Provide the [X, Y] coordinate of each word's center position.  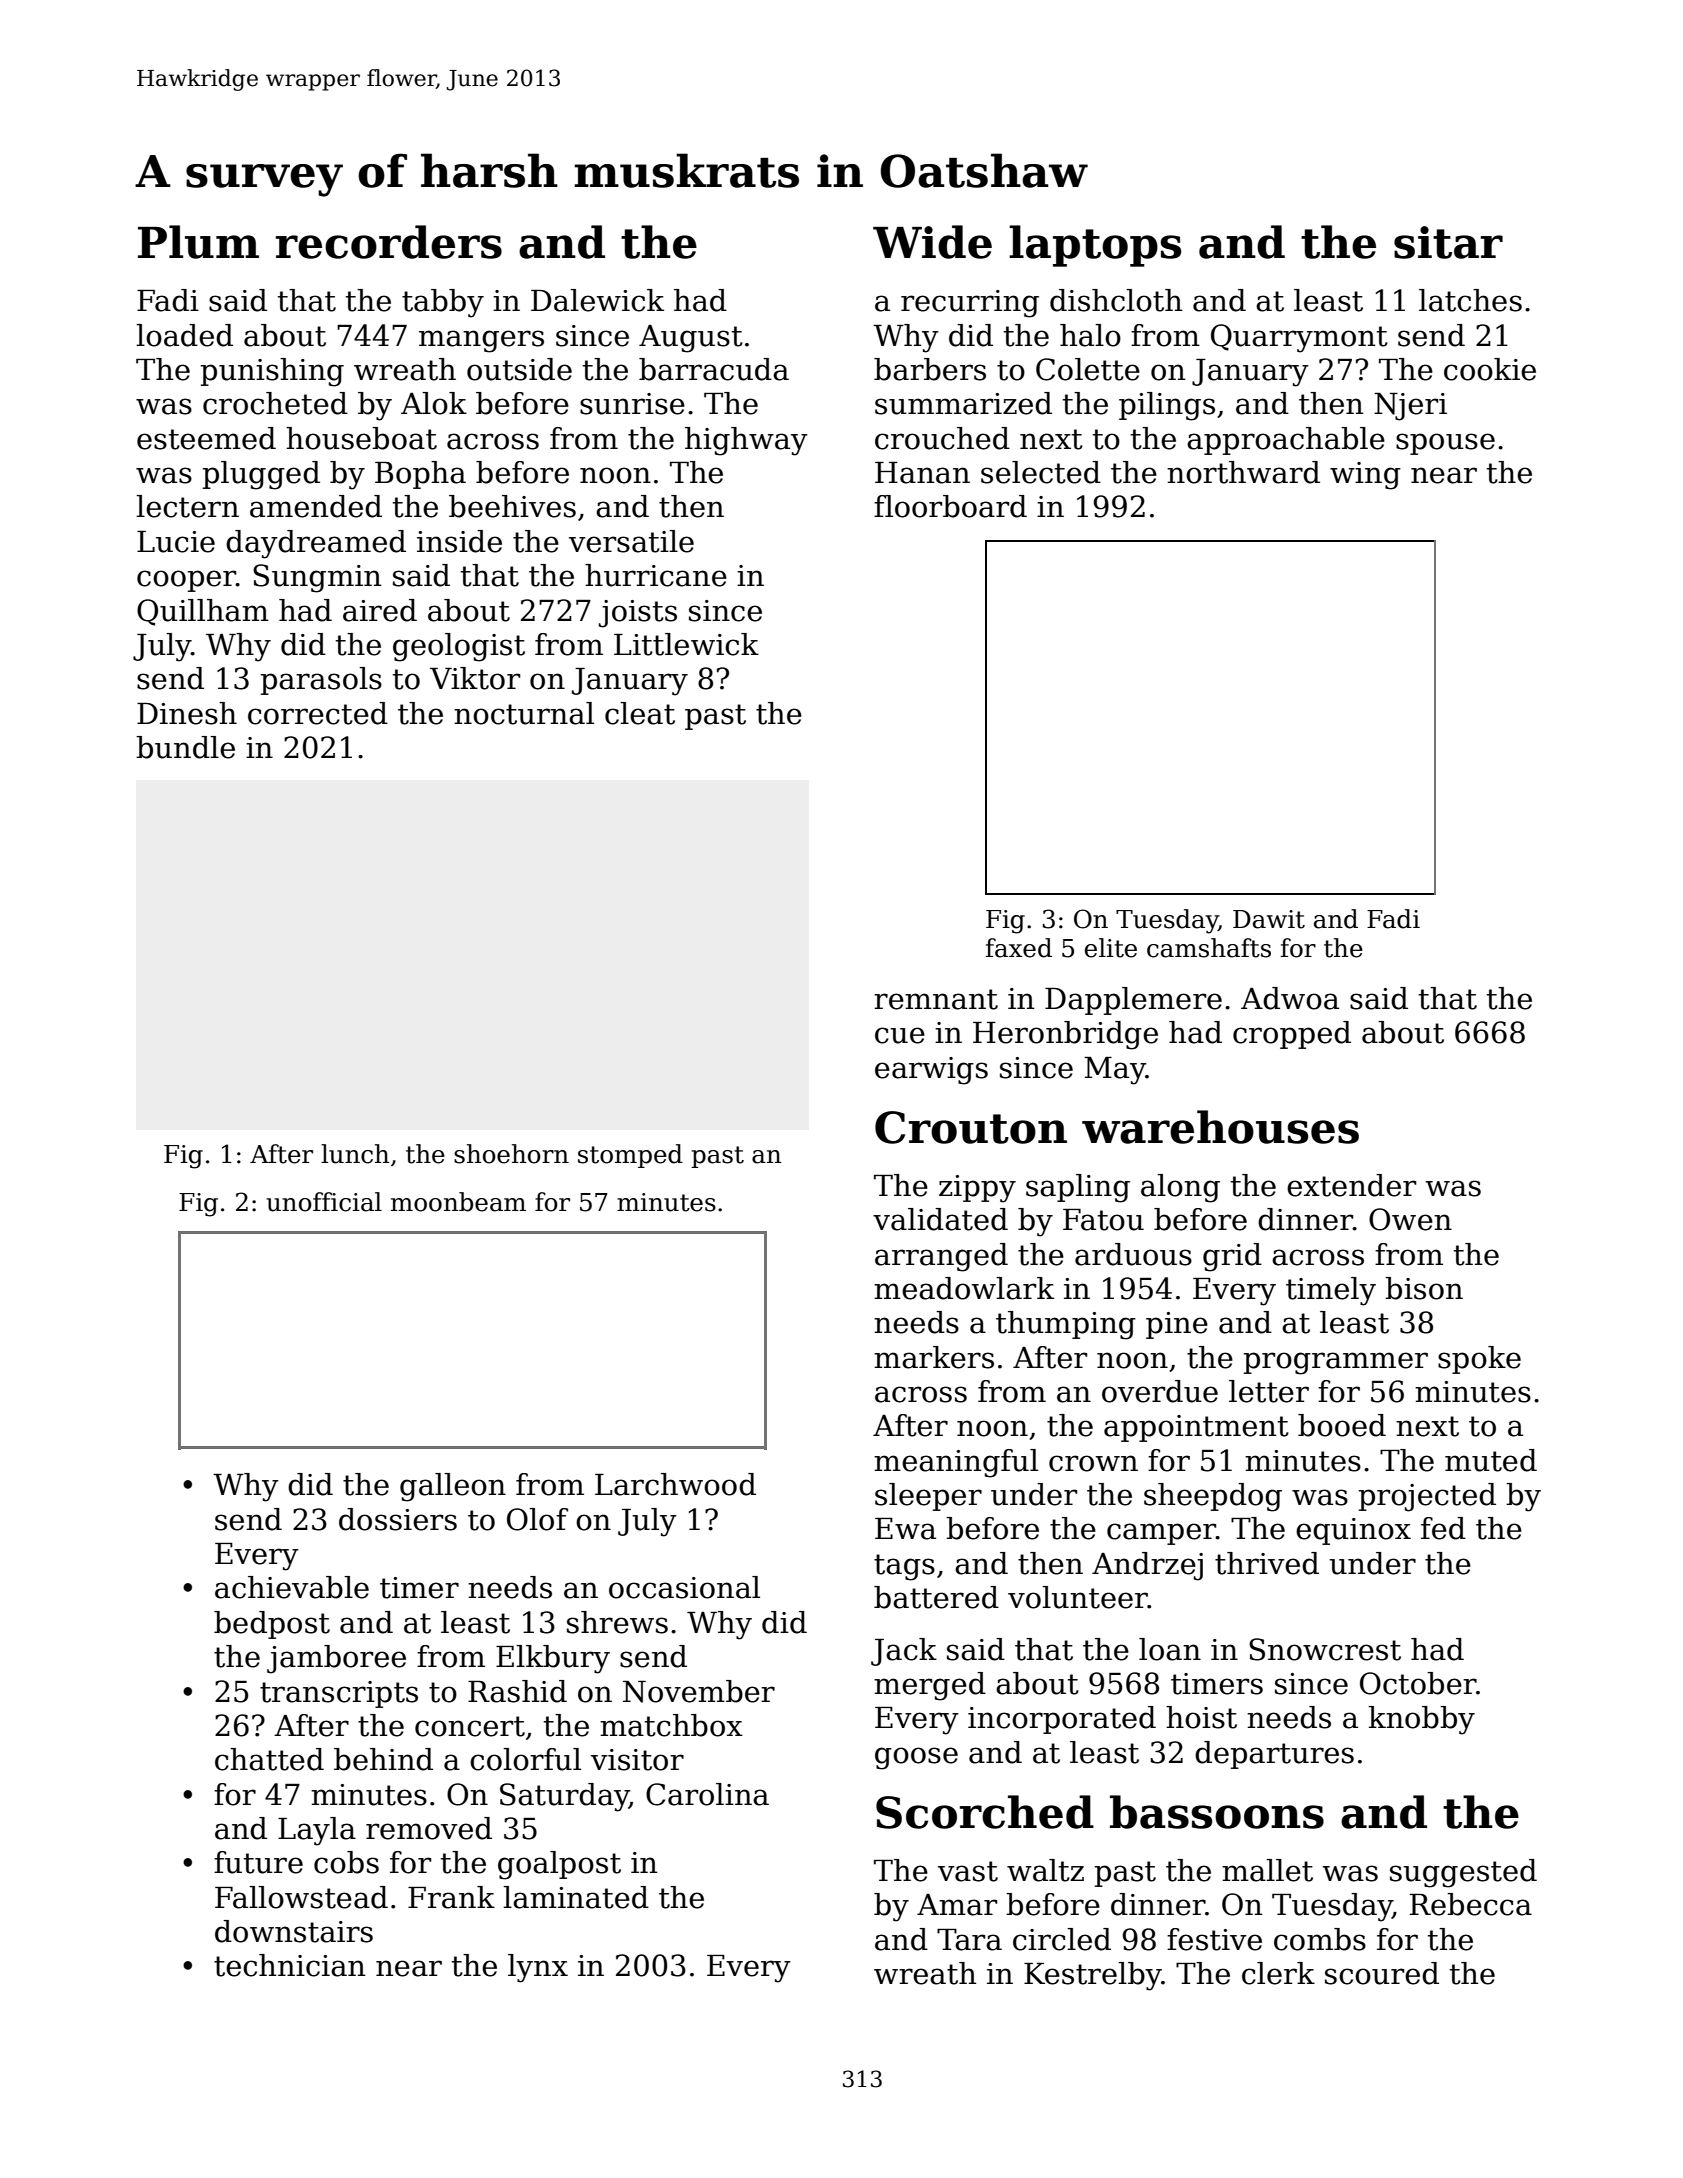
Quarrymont [1299, 338]
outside [519, 369]
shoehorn [511, 1154]
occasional [684, 1587]
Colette [1088, 369]
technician [289, 1965]
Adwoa [1290, 998]
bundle [185, 747]
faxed [1019, 948]
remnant [936, 999]
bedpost [272, 1625]
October [1418, 1683]
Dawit [1269, 919]
